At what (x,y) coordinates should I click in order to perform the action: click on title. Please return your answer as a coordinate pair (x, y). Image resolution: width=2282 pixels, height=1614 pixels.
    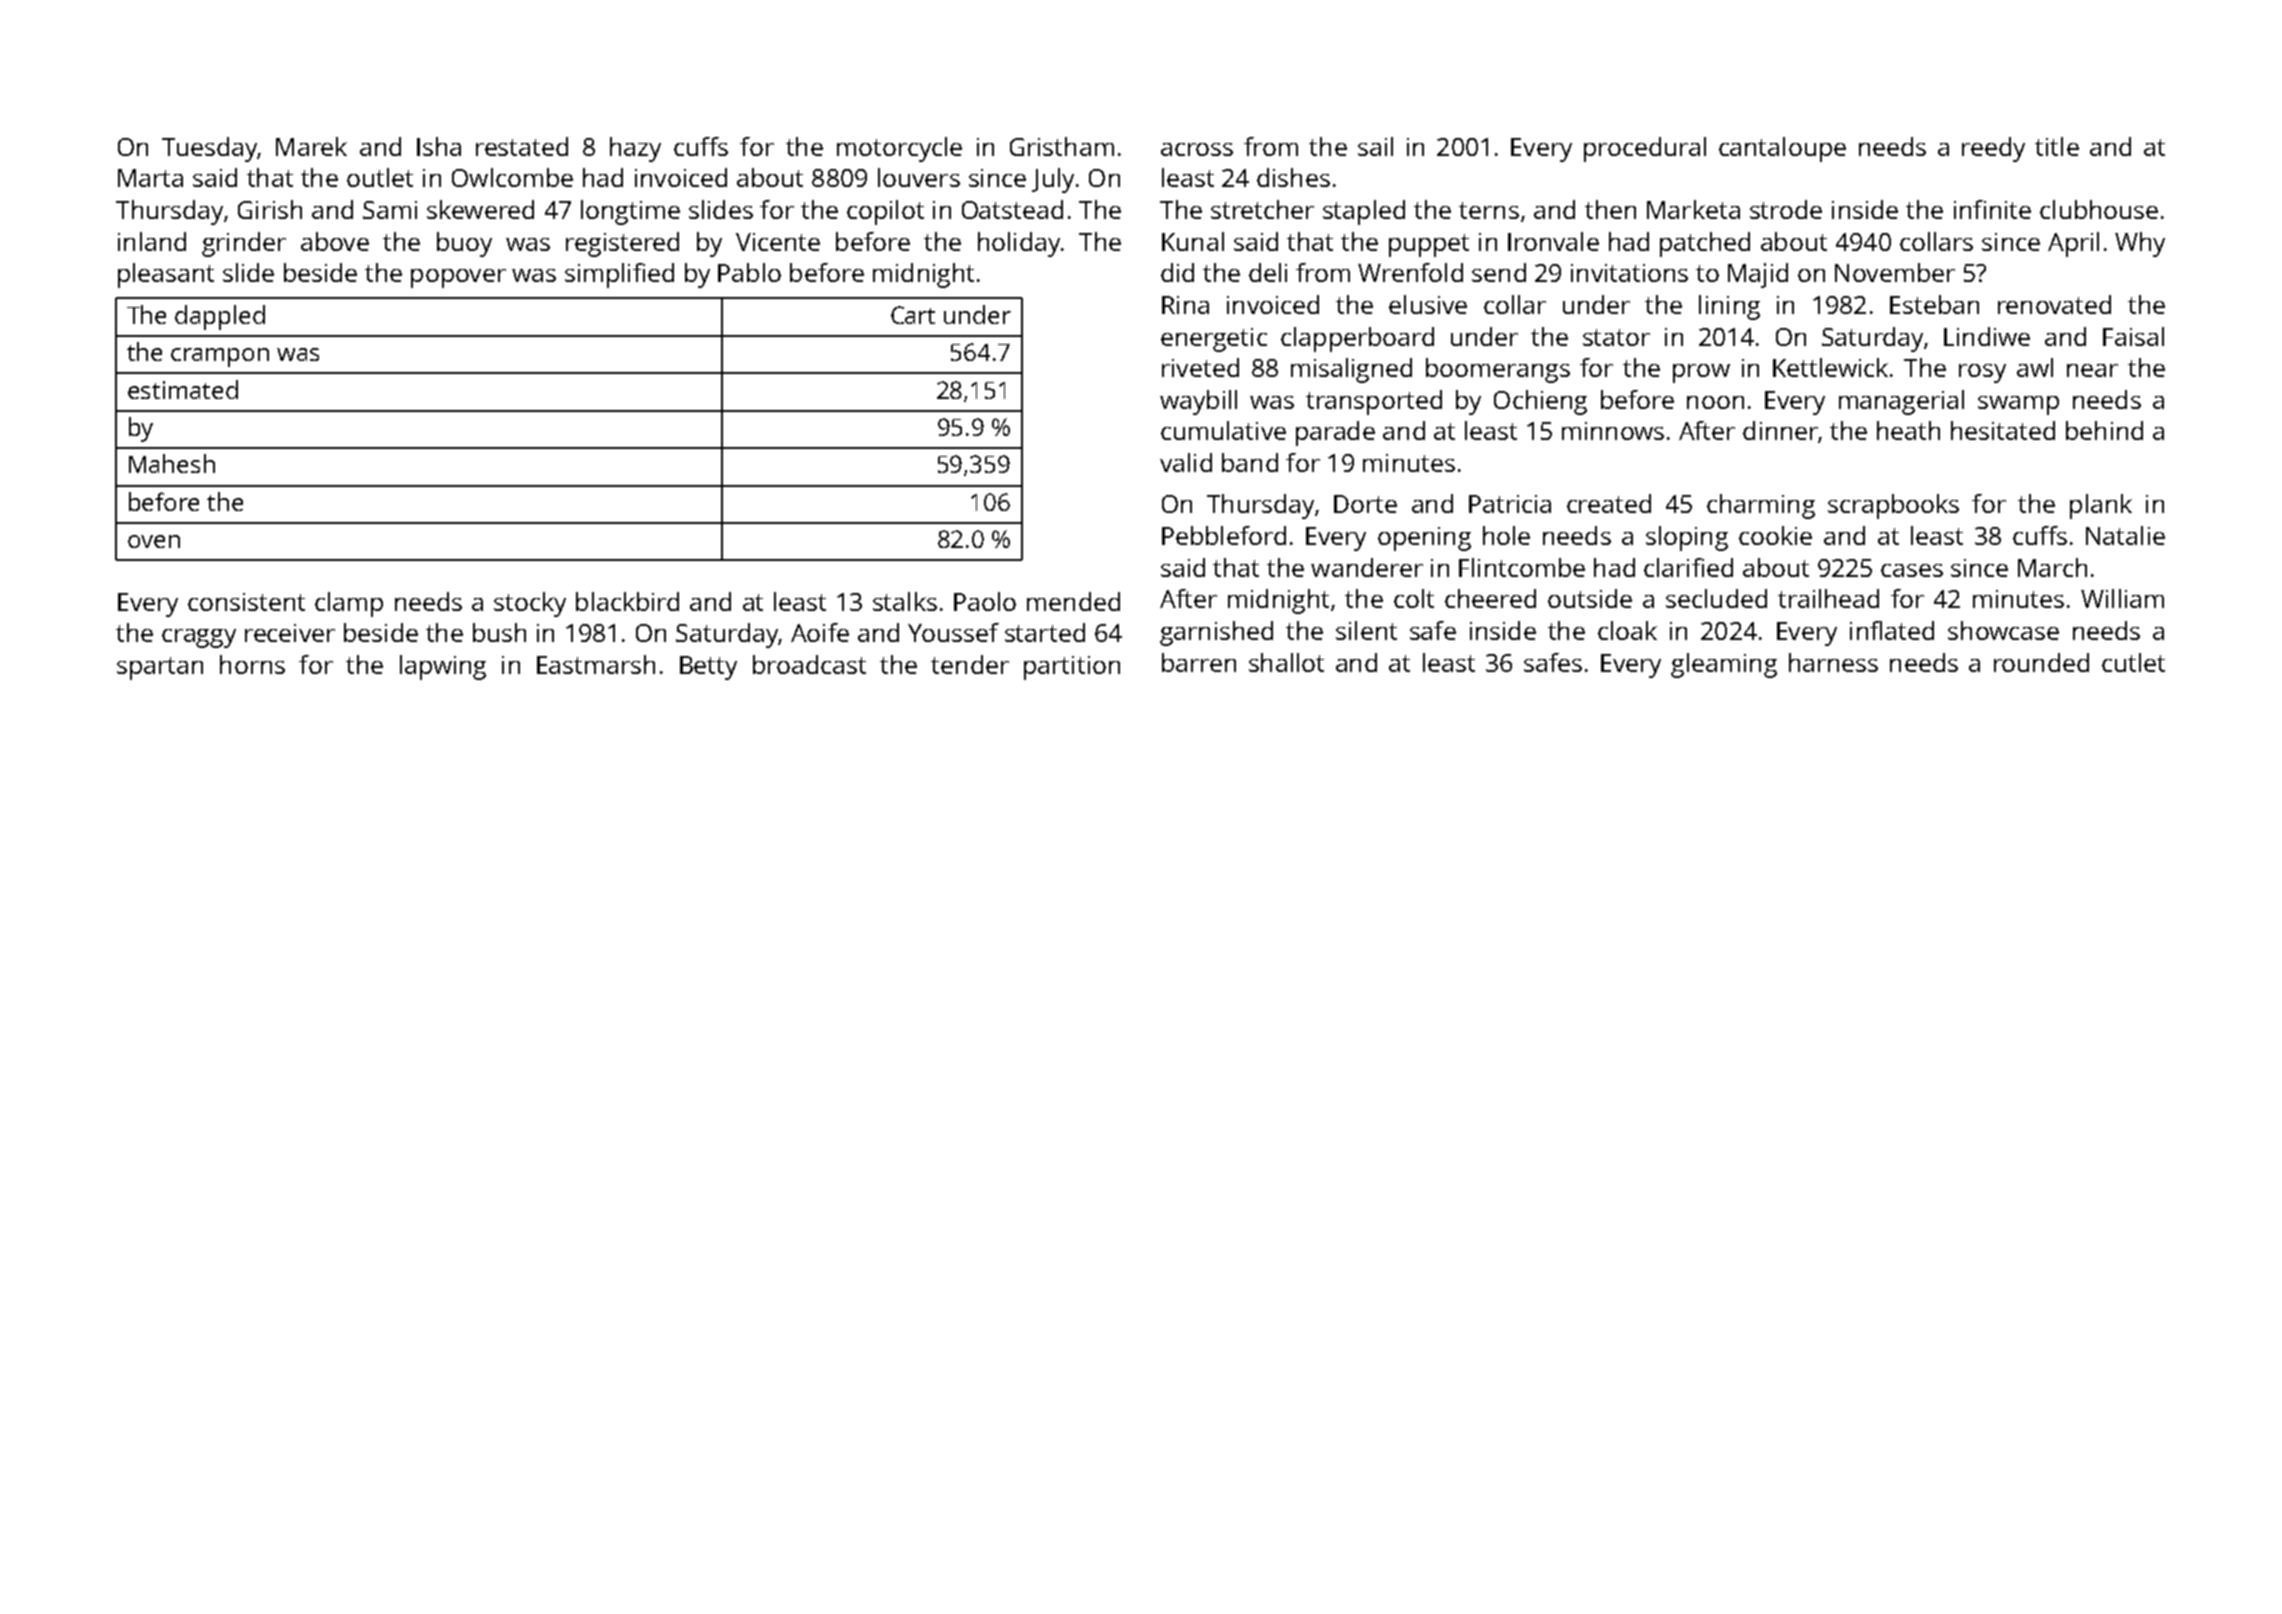
    Looking at the image, I should click on (2057, 146).
